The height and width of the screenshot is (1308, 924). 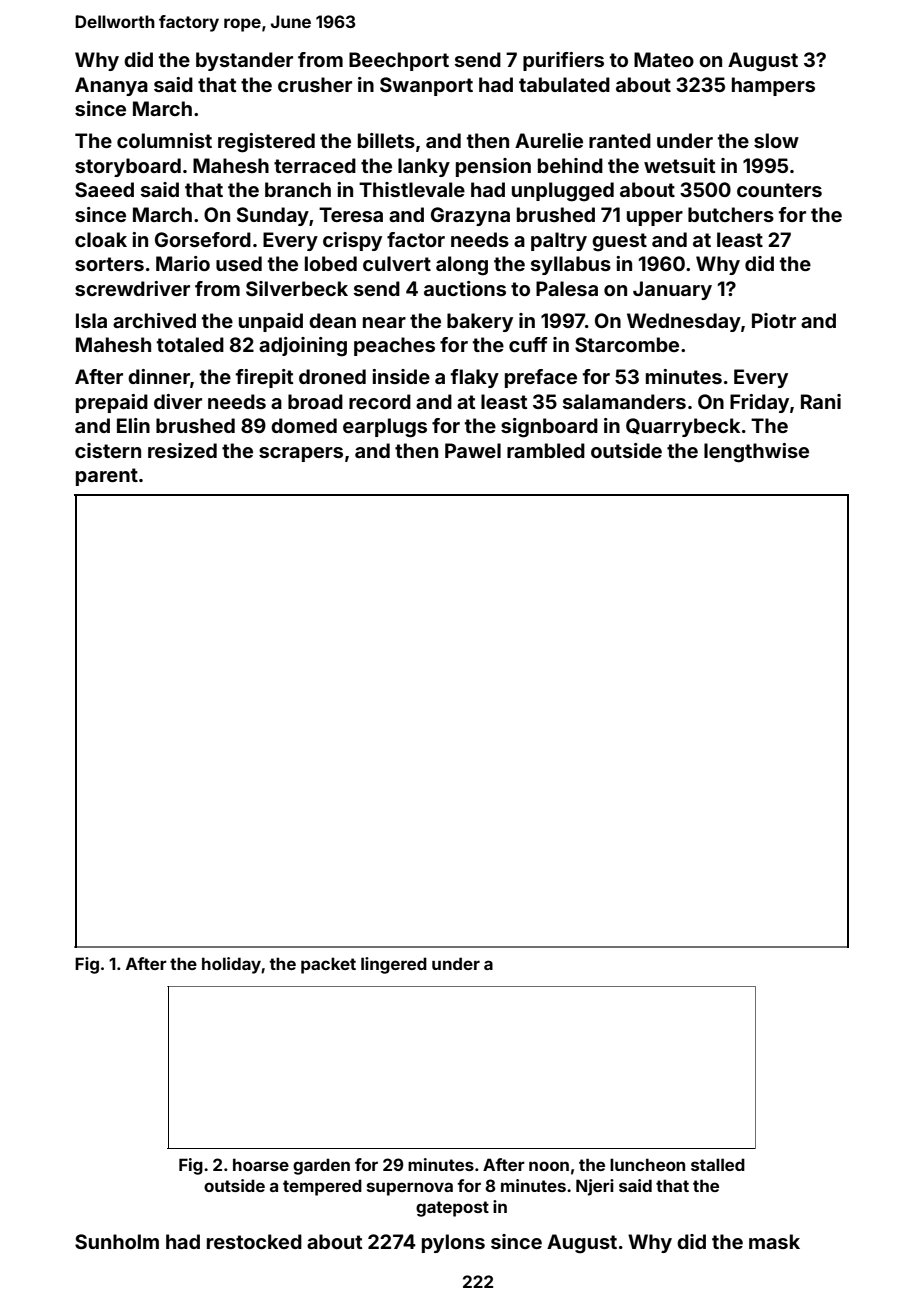 What do you see at coordinates (774, 1241) in the screenshot?
I see `mask` at bounding box center [774, 1241].
